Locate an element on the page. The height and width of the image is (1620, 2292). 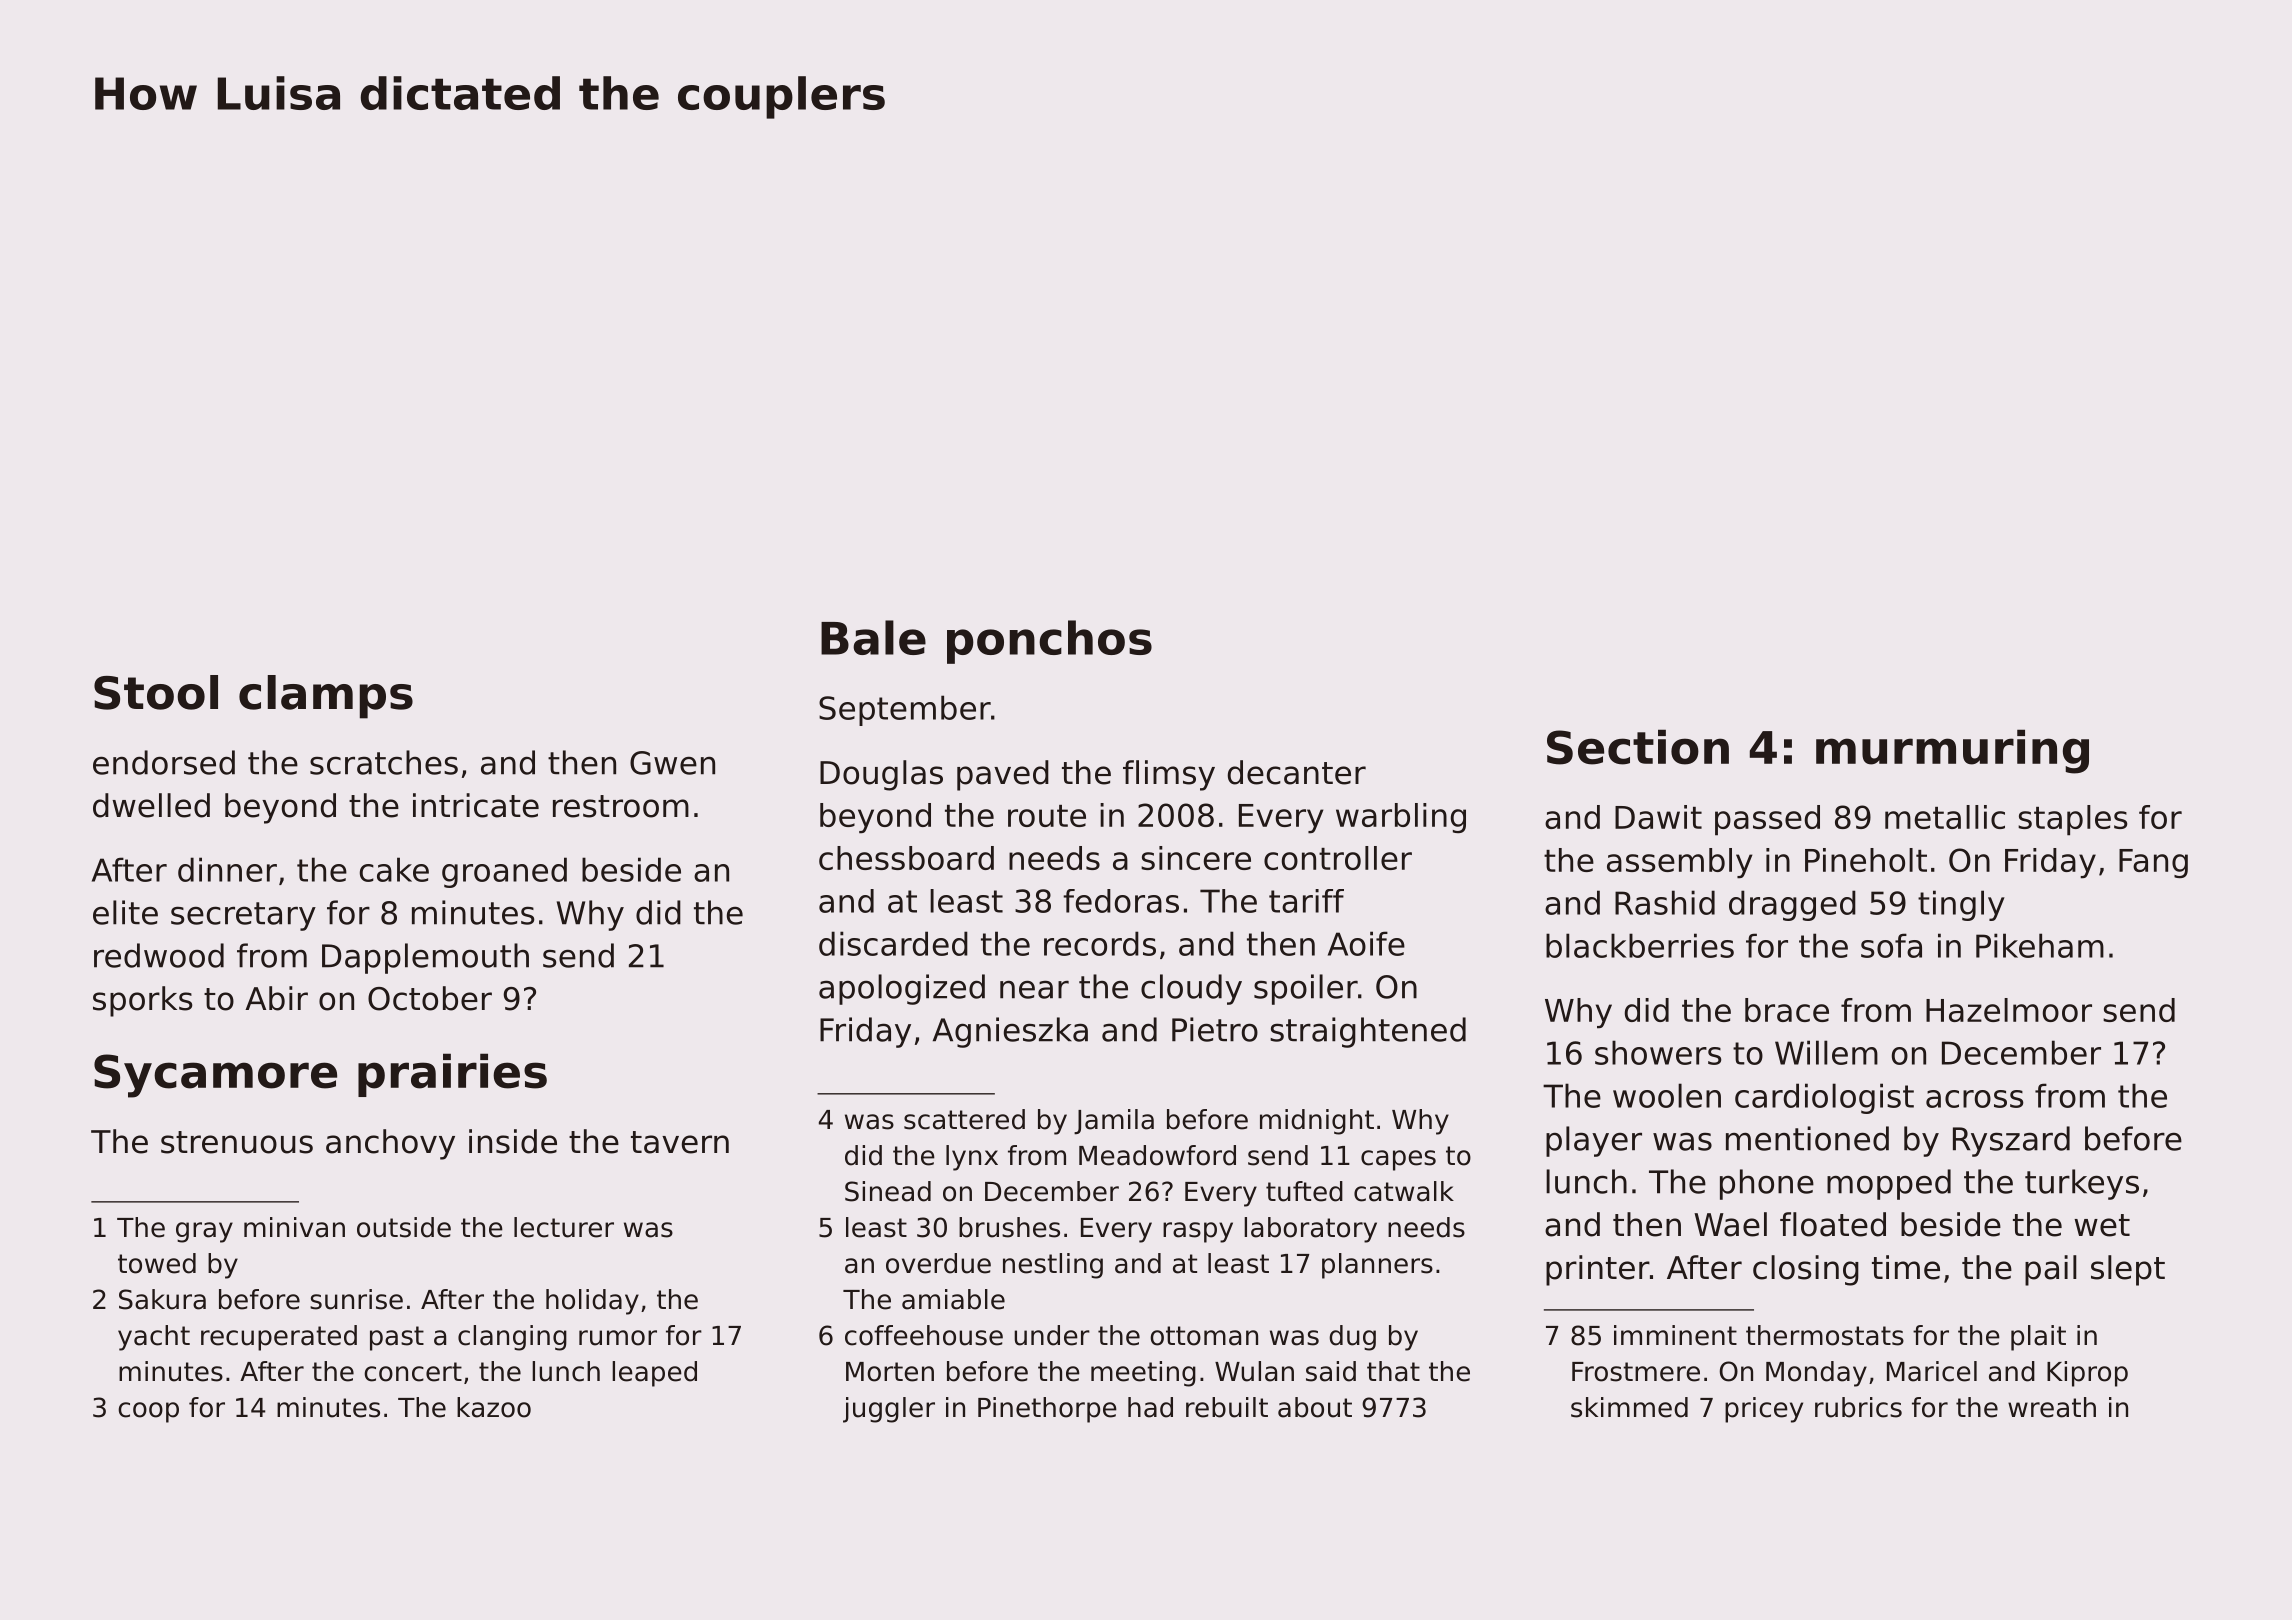
Pinethorpe is located at coordinates (1047, 1410).
